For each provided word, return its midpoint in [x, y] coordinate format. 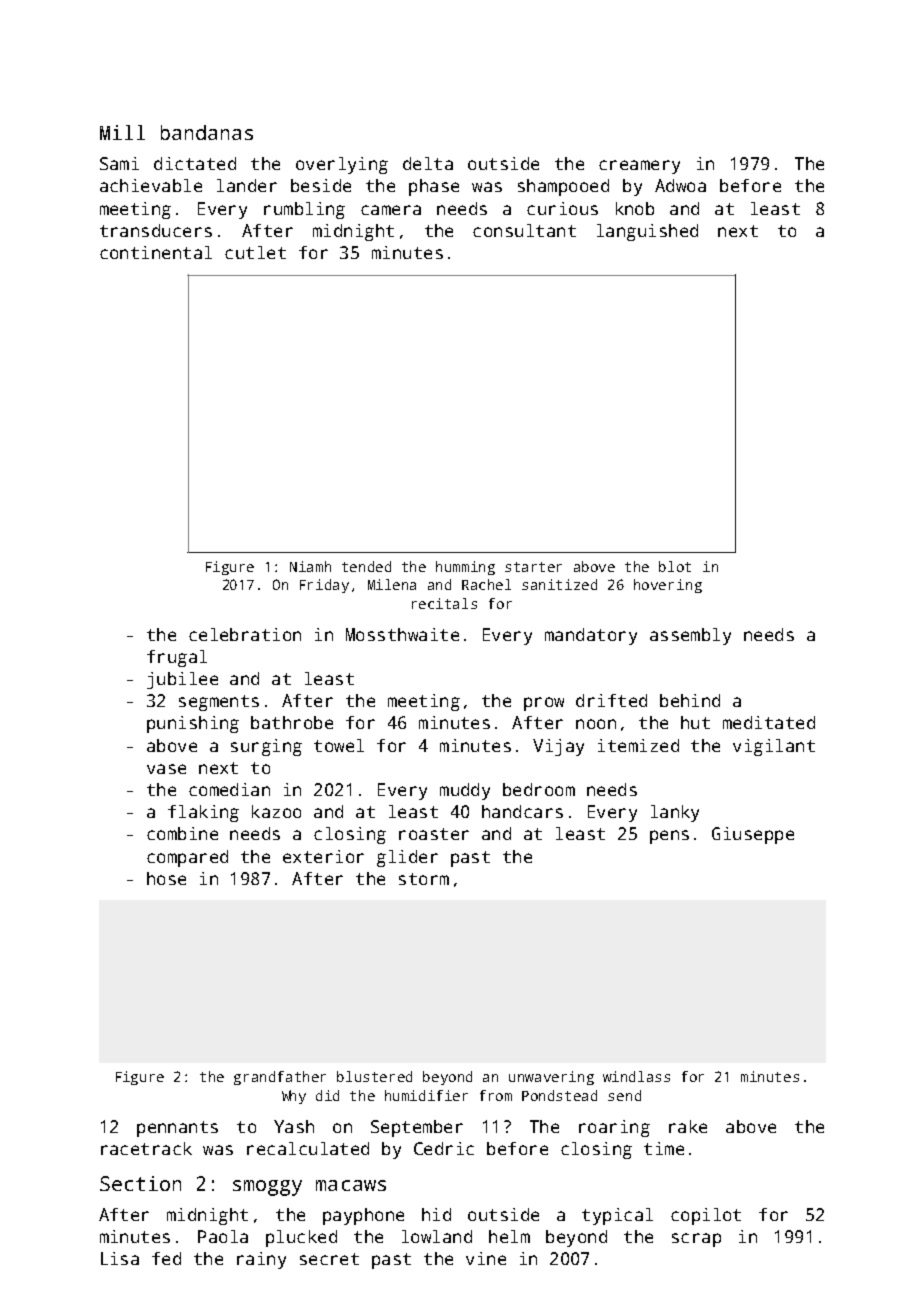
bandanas [207, 132]
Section [140, 1183]
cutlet [255, 252]
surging [266, 747]
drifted [611, 700]
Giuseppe [753, 835]
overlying [342, 165]
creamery [639, 167]
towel [339, 745]
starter [533, 567]
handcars [522, 811]
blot [675, 566]
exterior [323, 856]
